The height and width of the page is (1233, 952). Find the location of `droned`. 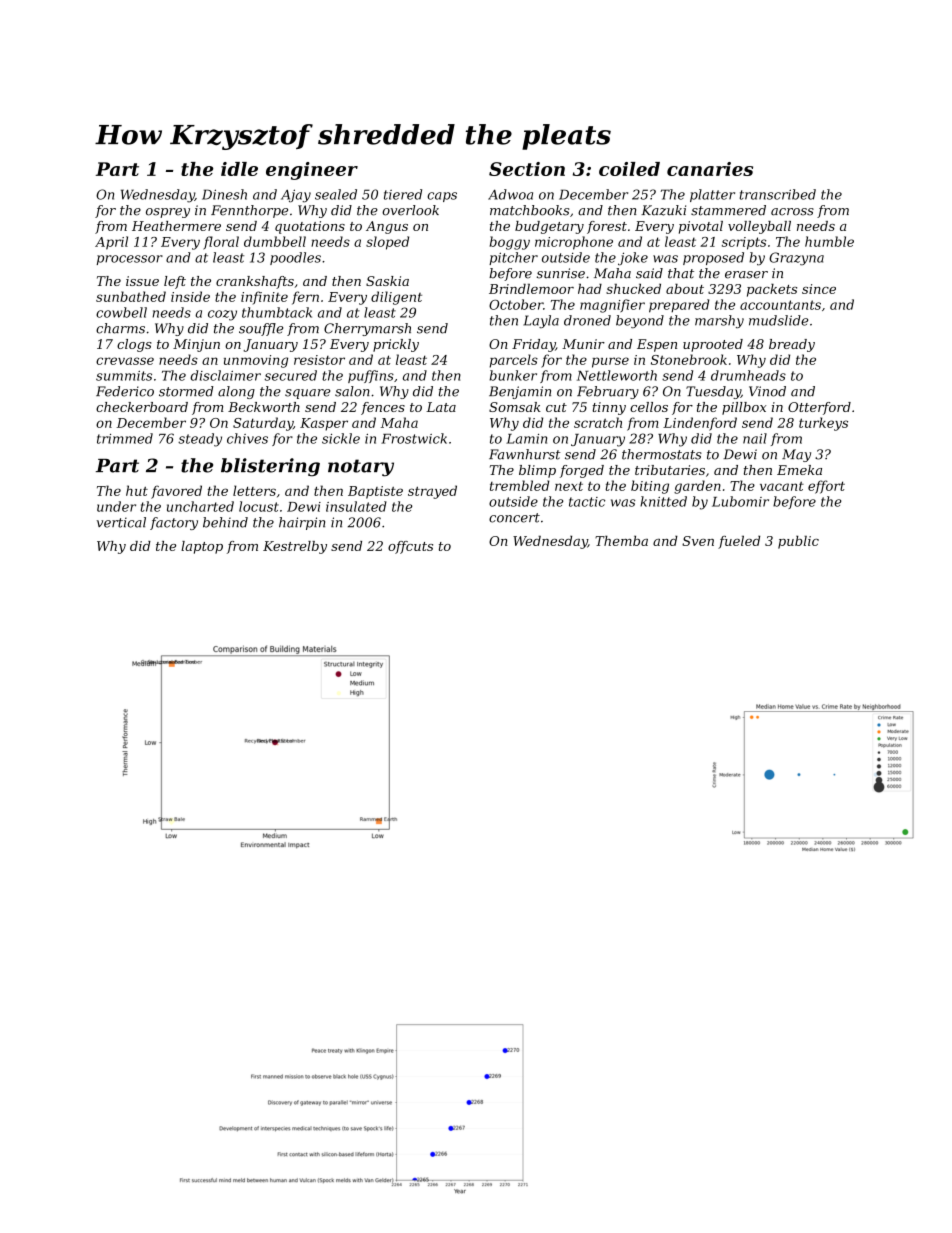

droned is located at coordinates (587, 320).
